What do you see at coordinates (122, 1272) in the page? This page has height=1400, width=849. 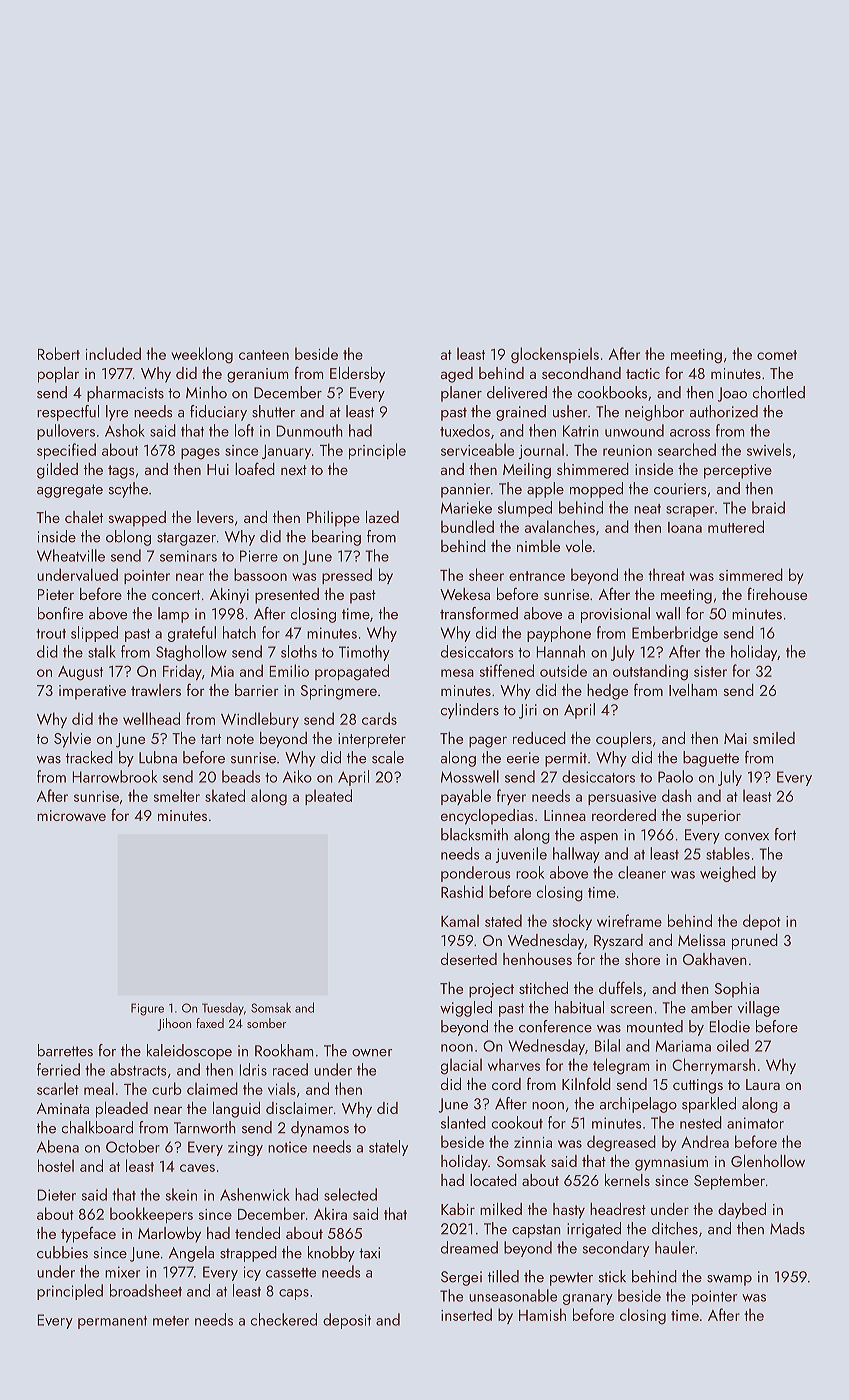 I see `mixer` at bounding box center [122, 1272].
